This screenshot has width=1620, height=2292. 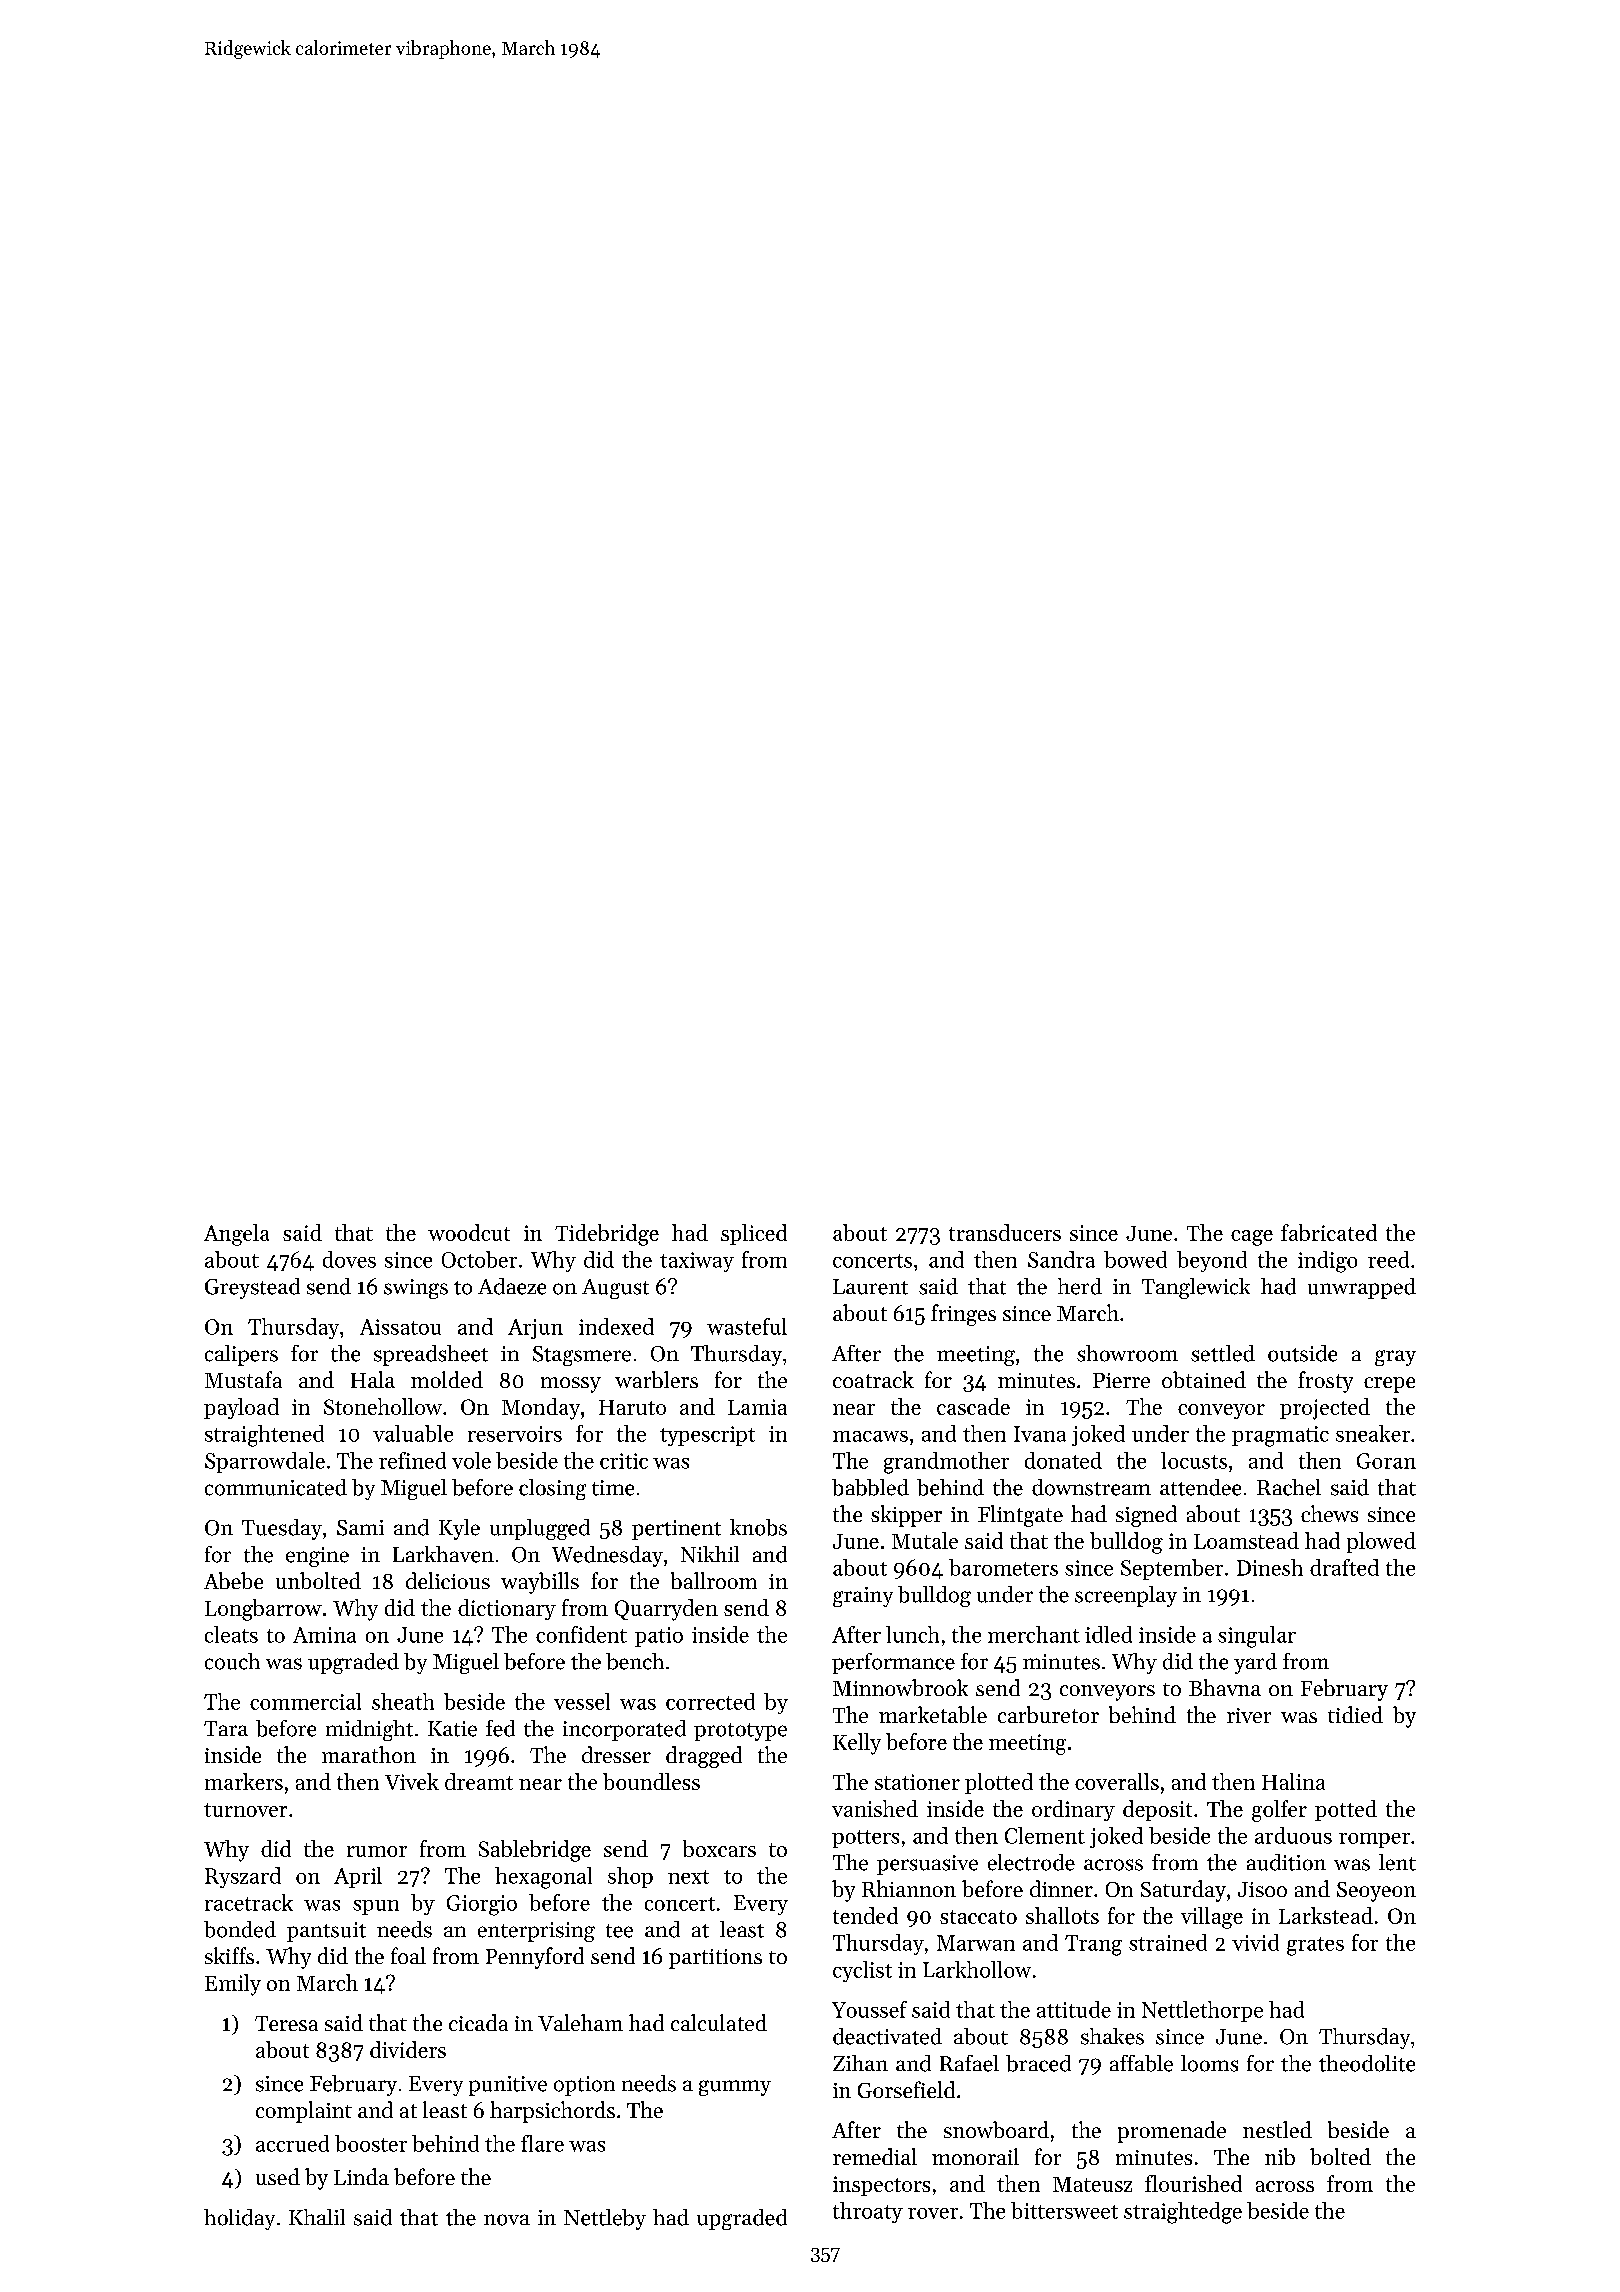 I want to click on fabricated, so click(x=1329, y=1232).
